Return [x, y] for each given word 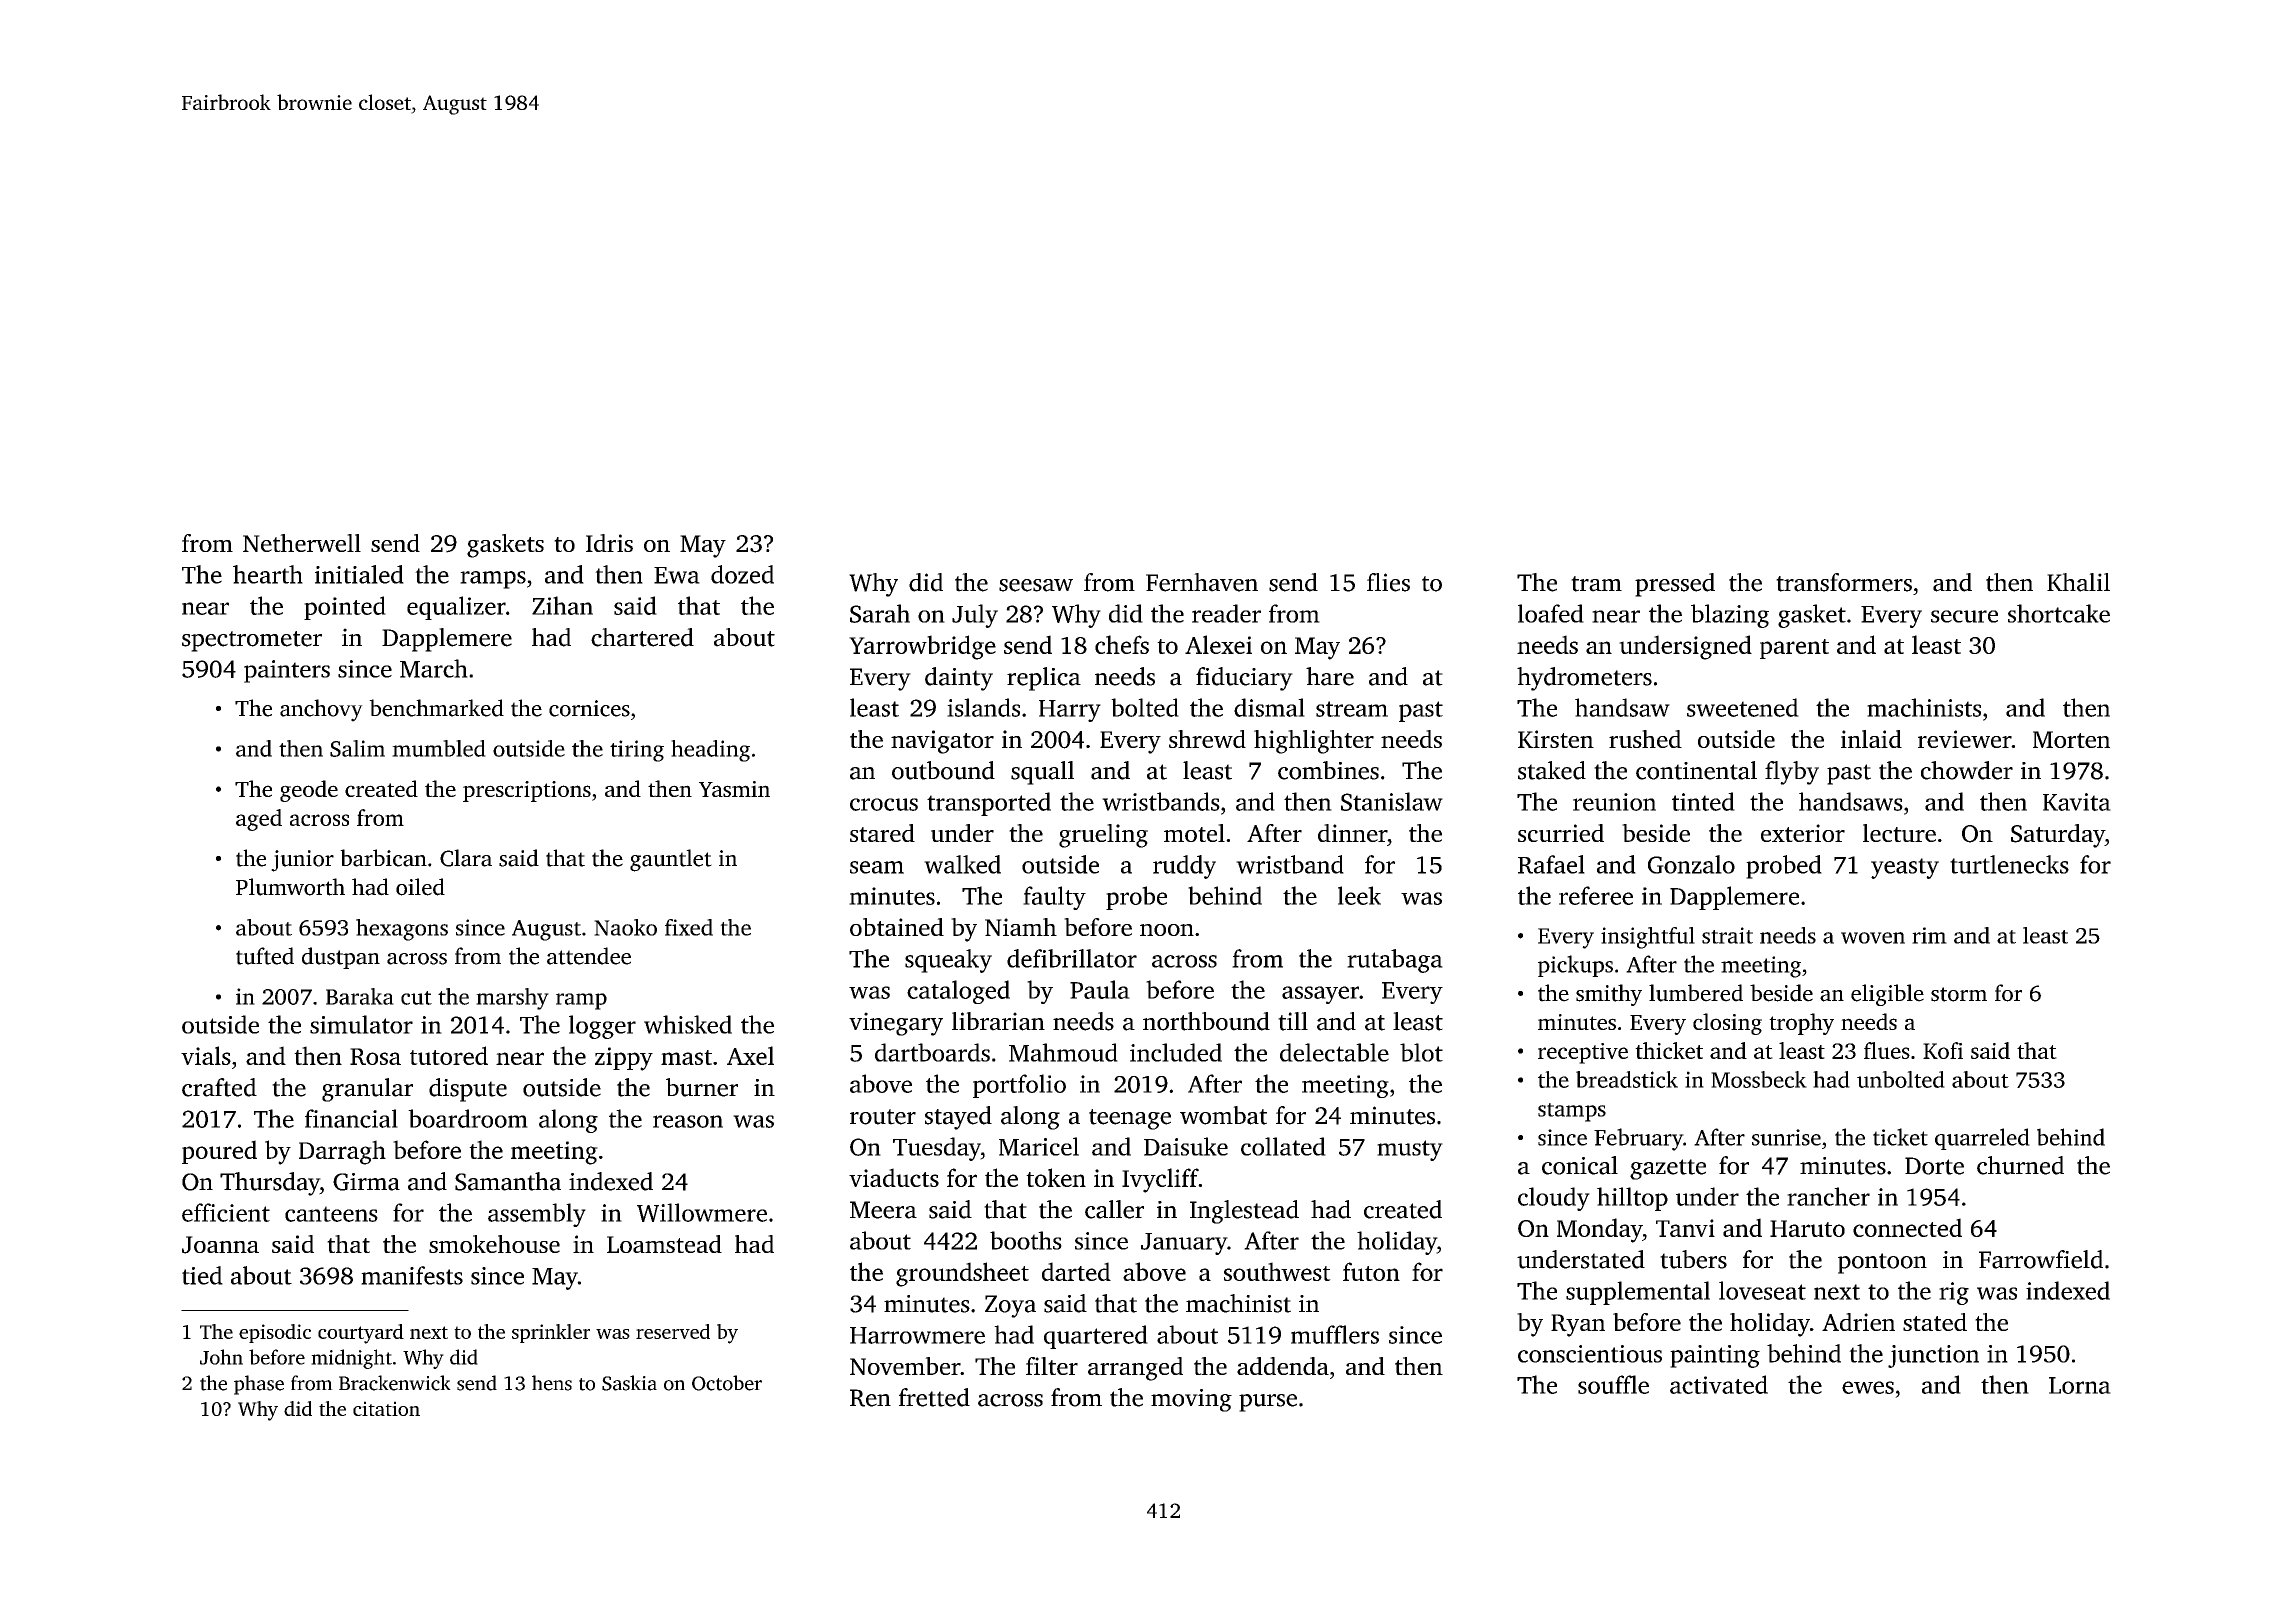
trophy [1801, 1024]
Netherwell [302, 543]
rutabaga [1395, 961]
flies [1388, 582]
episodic [275, 1333]
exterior [1803, 833]
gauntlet [671, 860]
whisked [688, 1024]
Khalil [2078, 582]
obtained [897, 927]
